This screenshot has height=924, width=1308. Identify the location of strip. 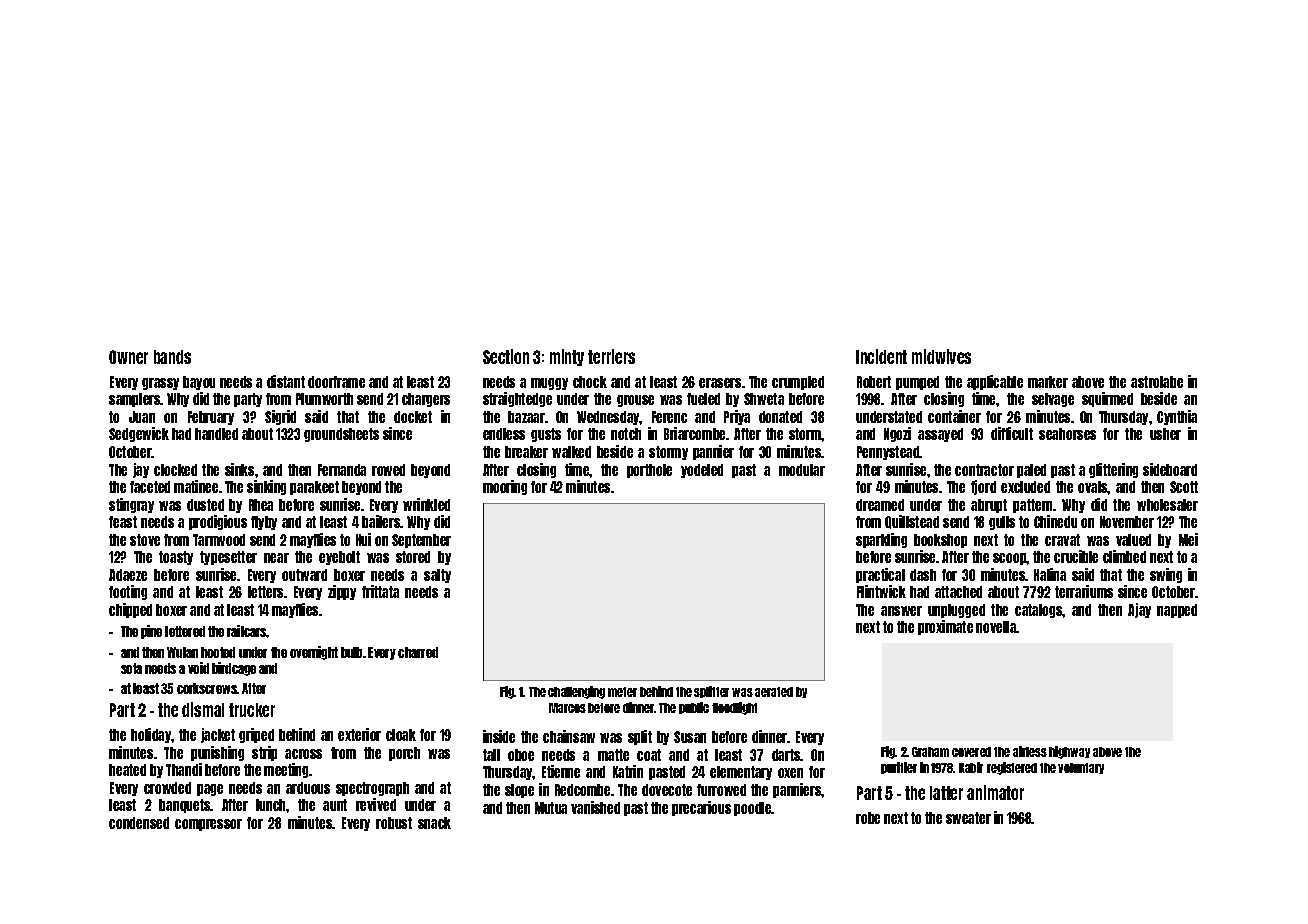
(264, 753).
